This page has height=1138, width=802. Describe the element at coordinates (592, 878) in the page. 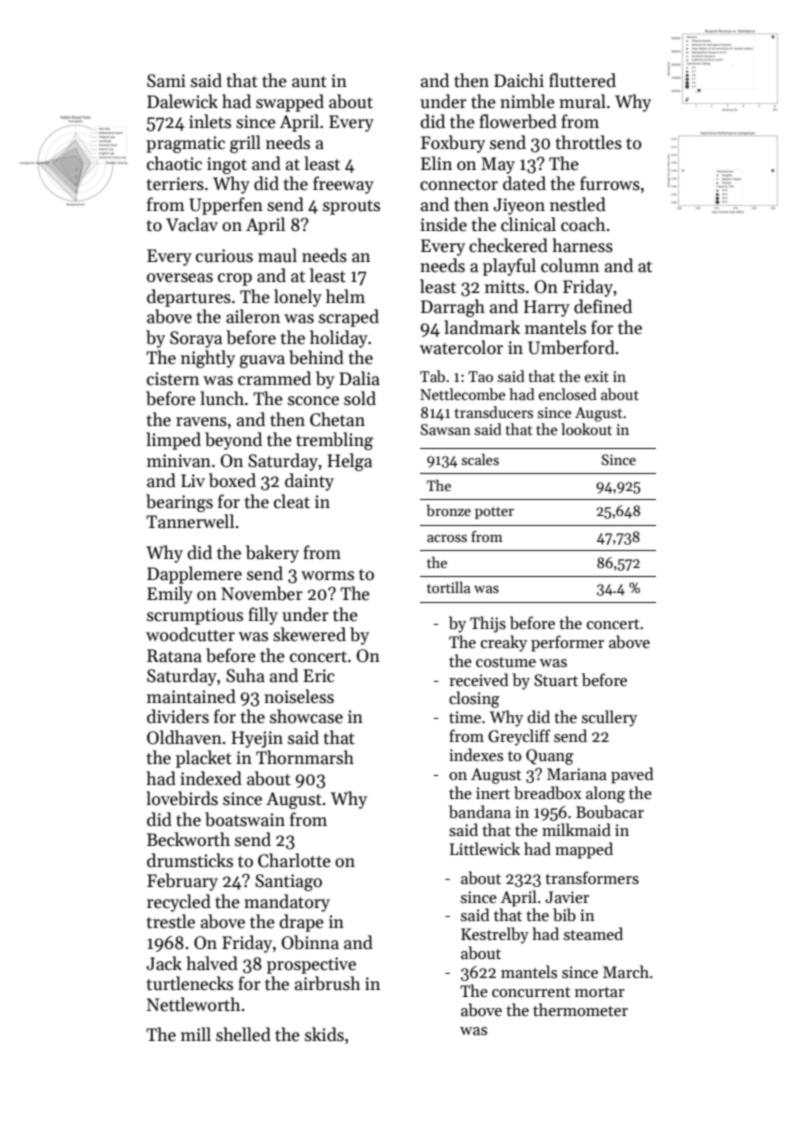

I see `transformers` at that location.
